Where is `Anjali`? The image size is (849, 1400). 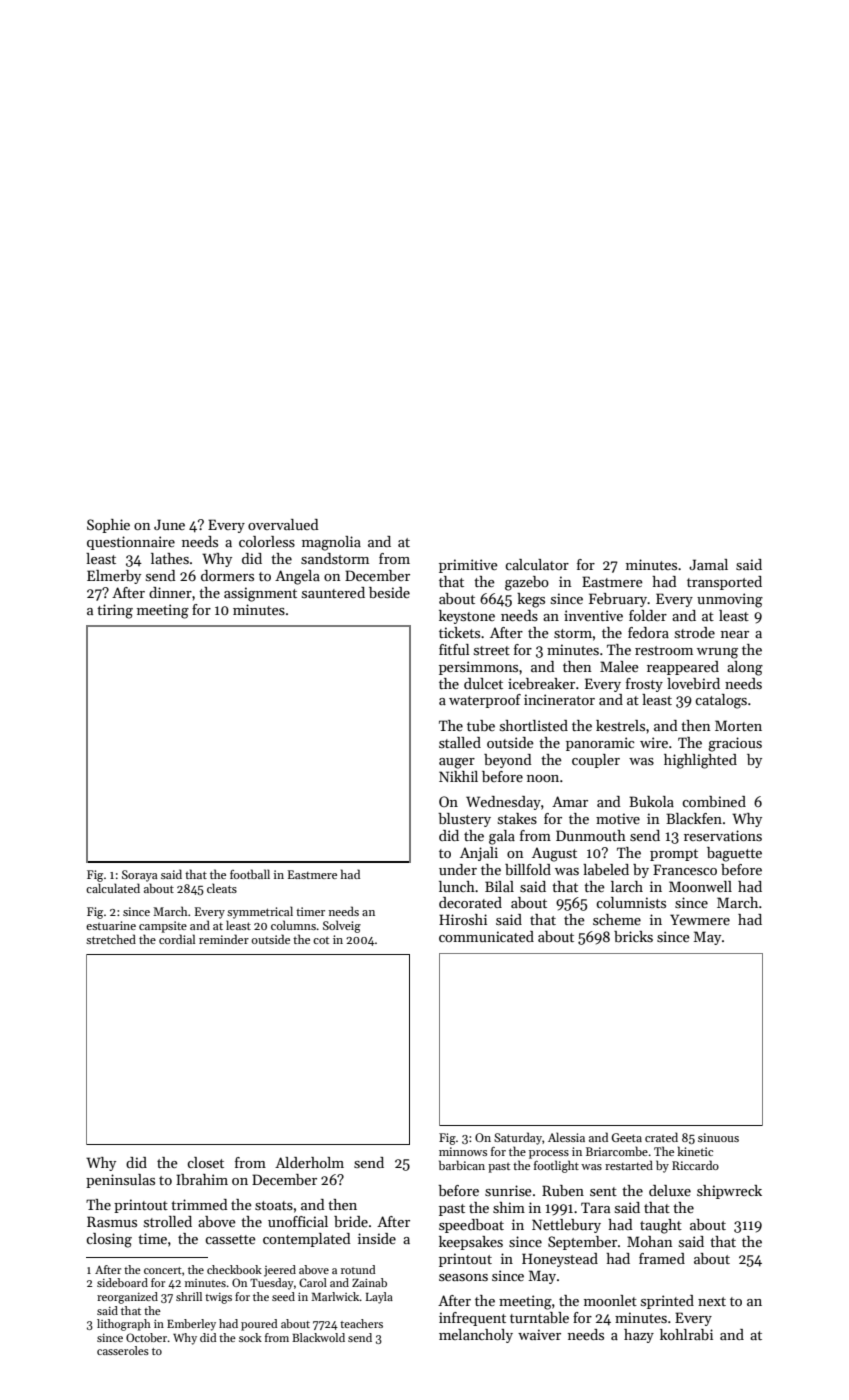
Anjali is located at coordinates (479, 854).
